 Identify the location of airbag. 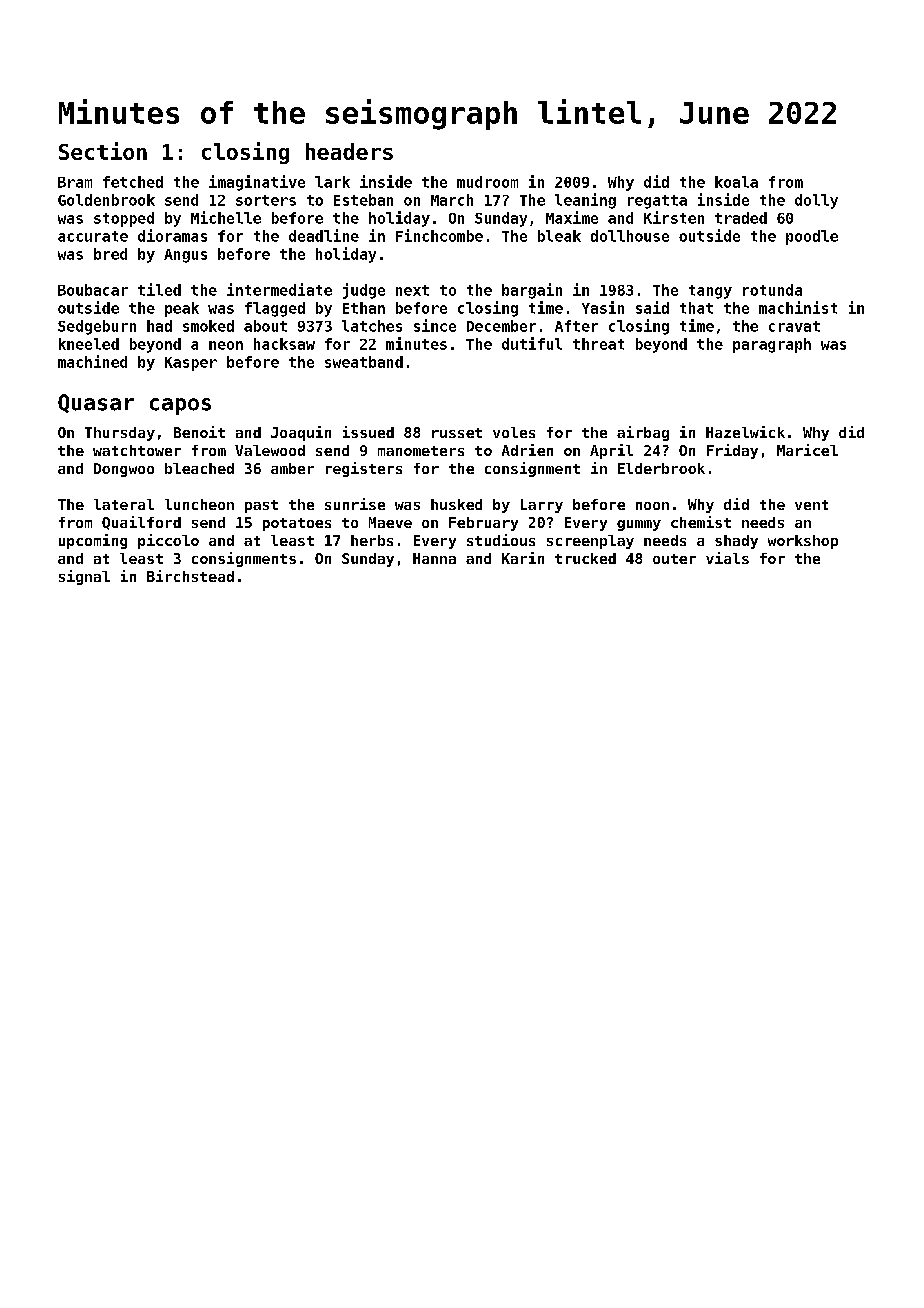
(643, 433).
